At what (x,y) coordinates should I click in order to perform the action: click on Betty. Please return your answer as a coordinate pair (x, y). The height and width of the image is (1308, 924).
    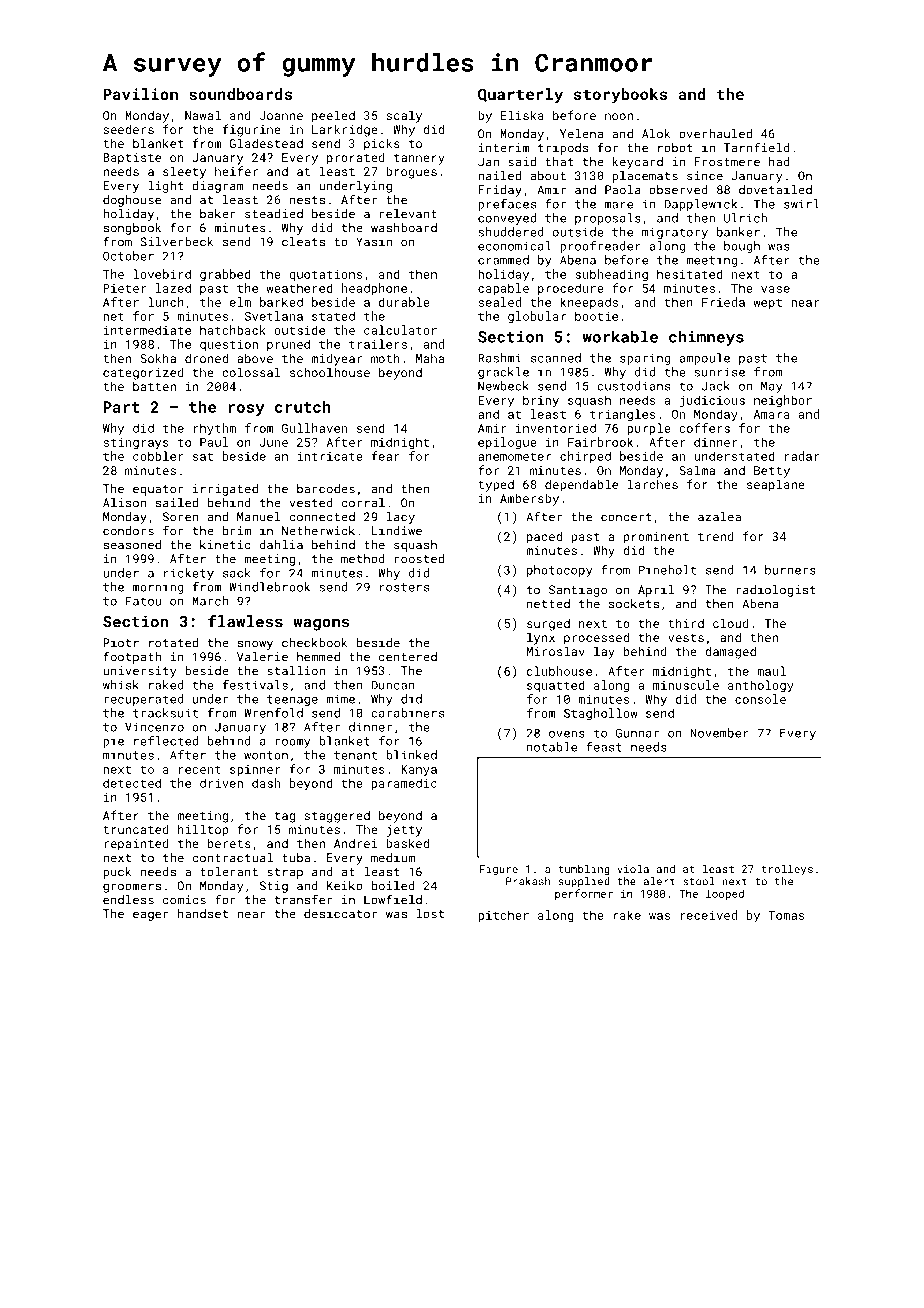
    Looking at the image, I should click on (772, 472).
